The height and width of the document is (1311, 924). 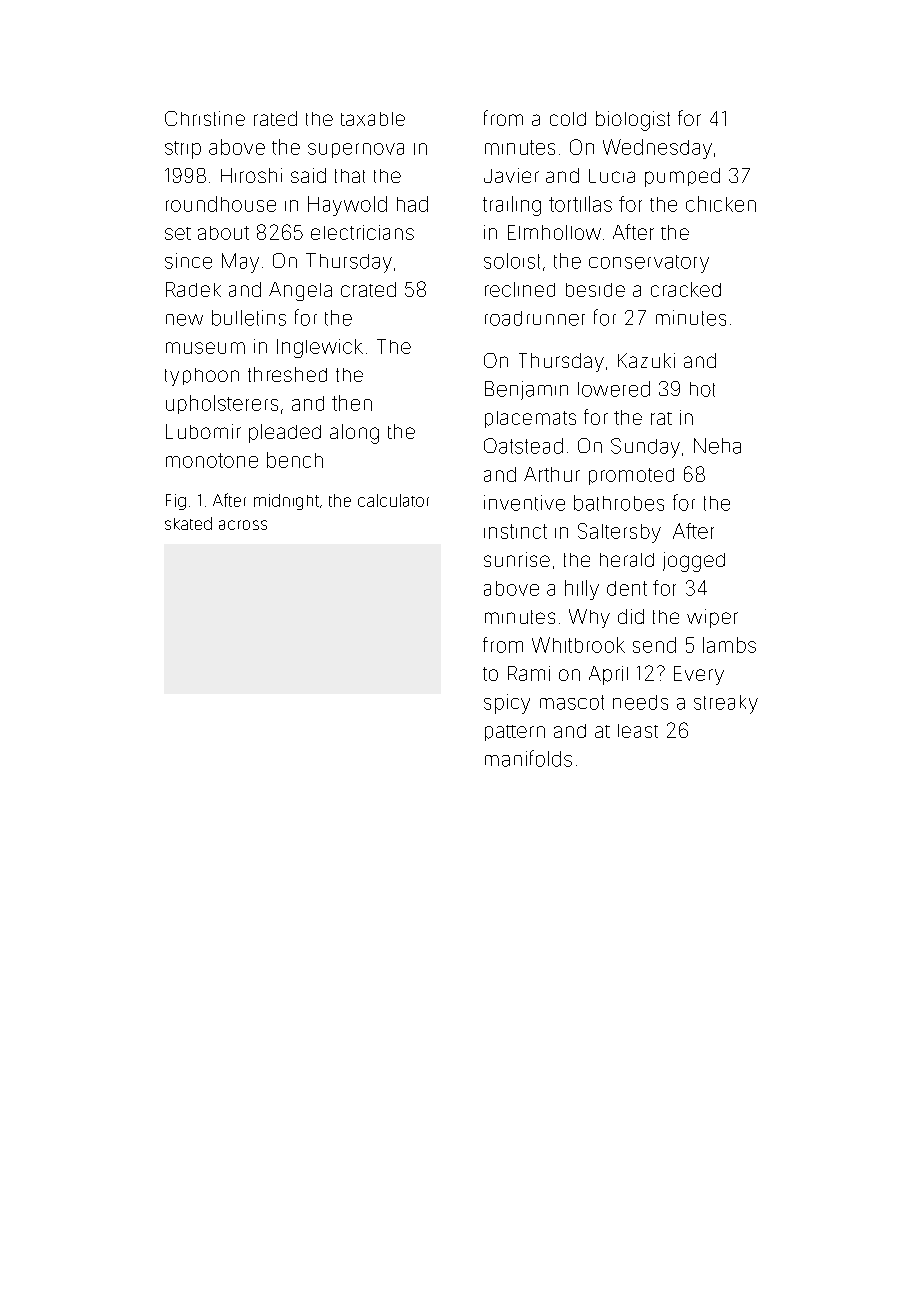 I want to click on said, so click(x=308, y=175).
